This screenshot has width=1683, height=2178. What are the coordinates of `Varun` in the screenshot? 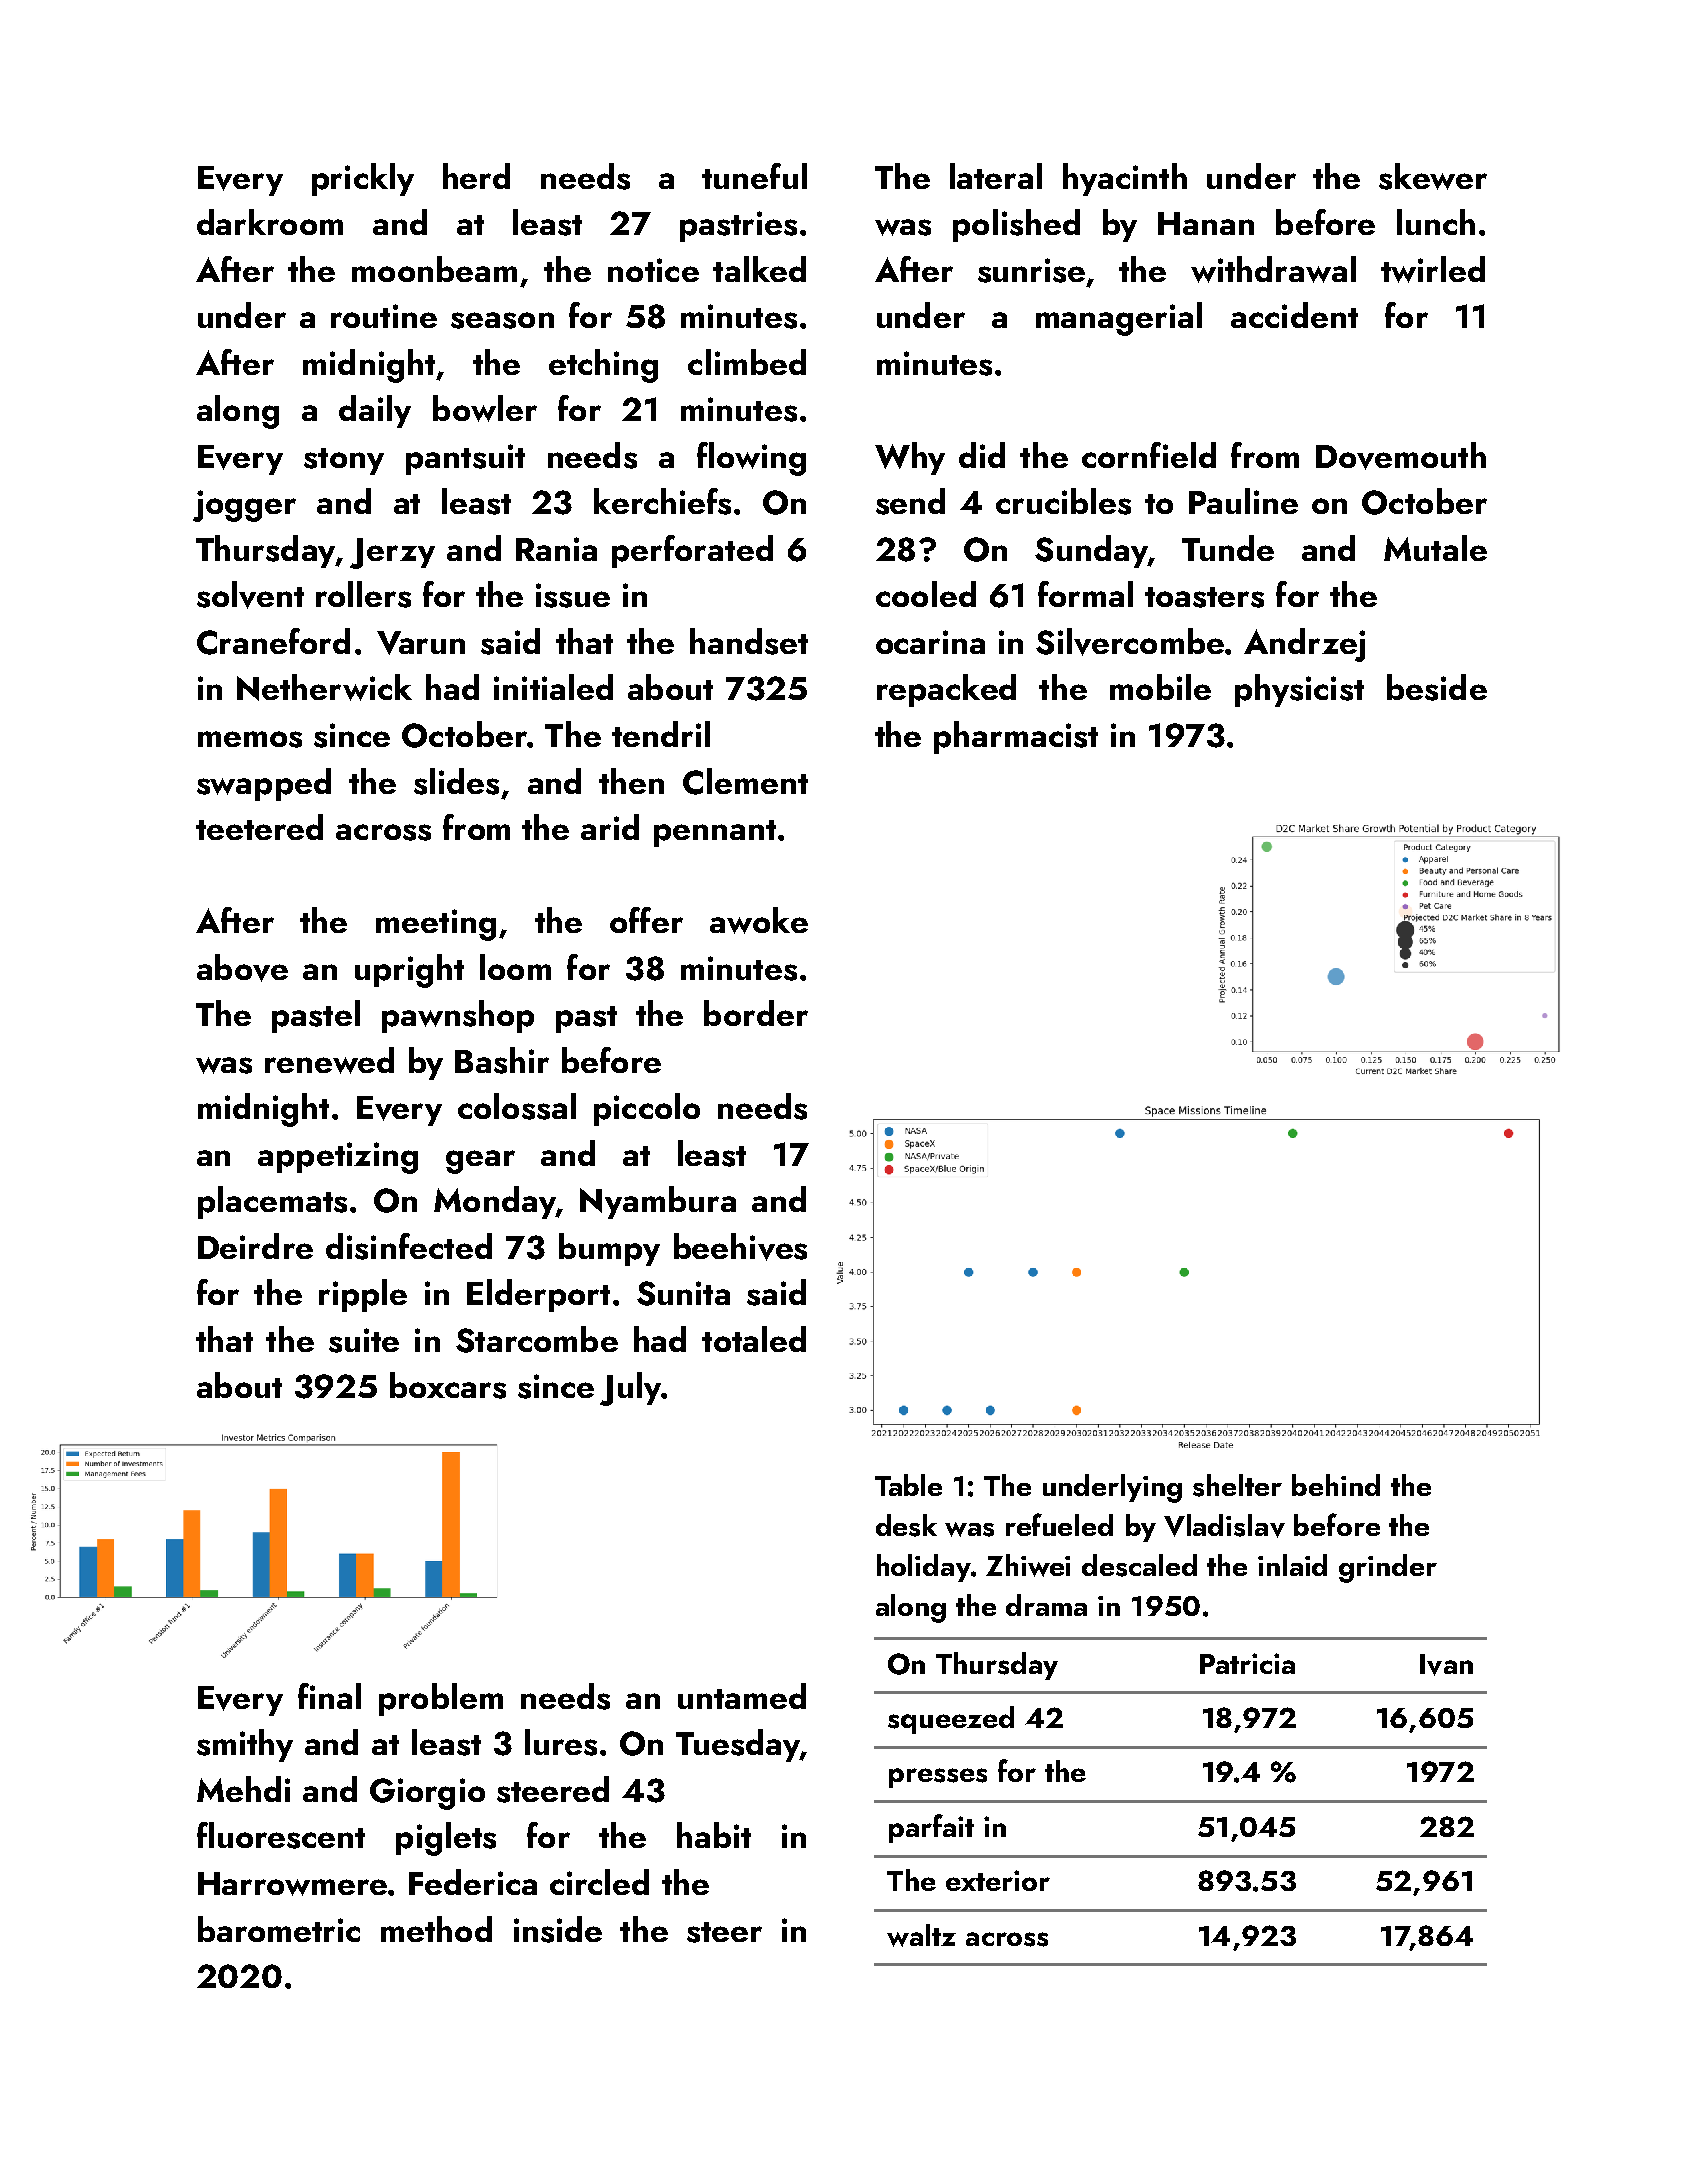 It's located at (421, 643).
